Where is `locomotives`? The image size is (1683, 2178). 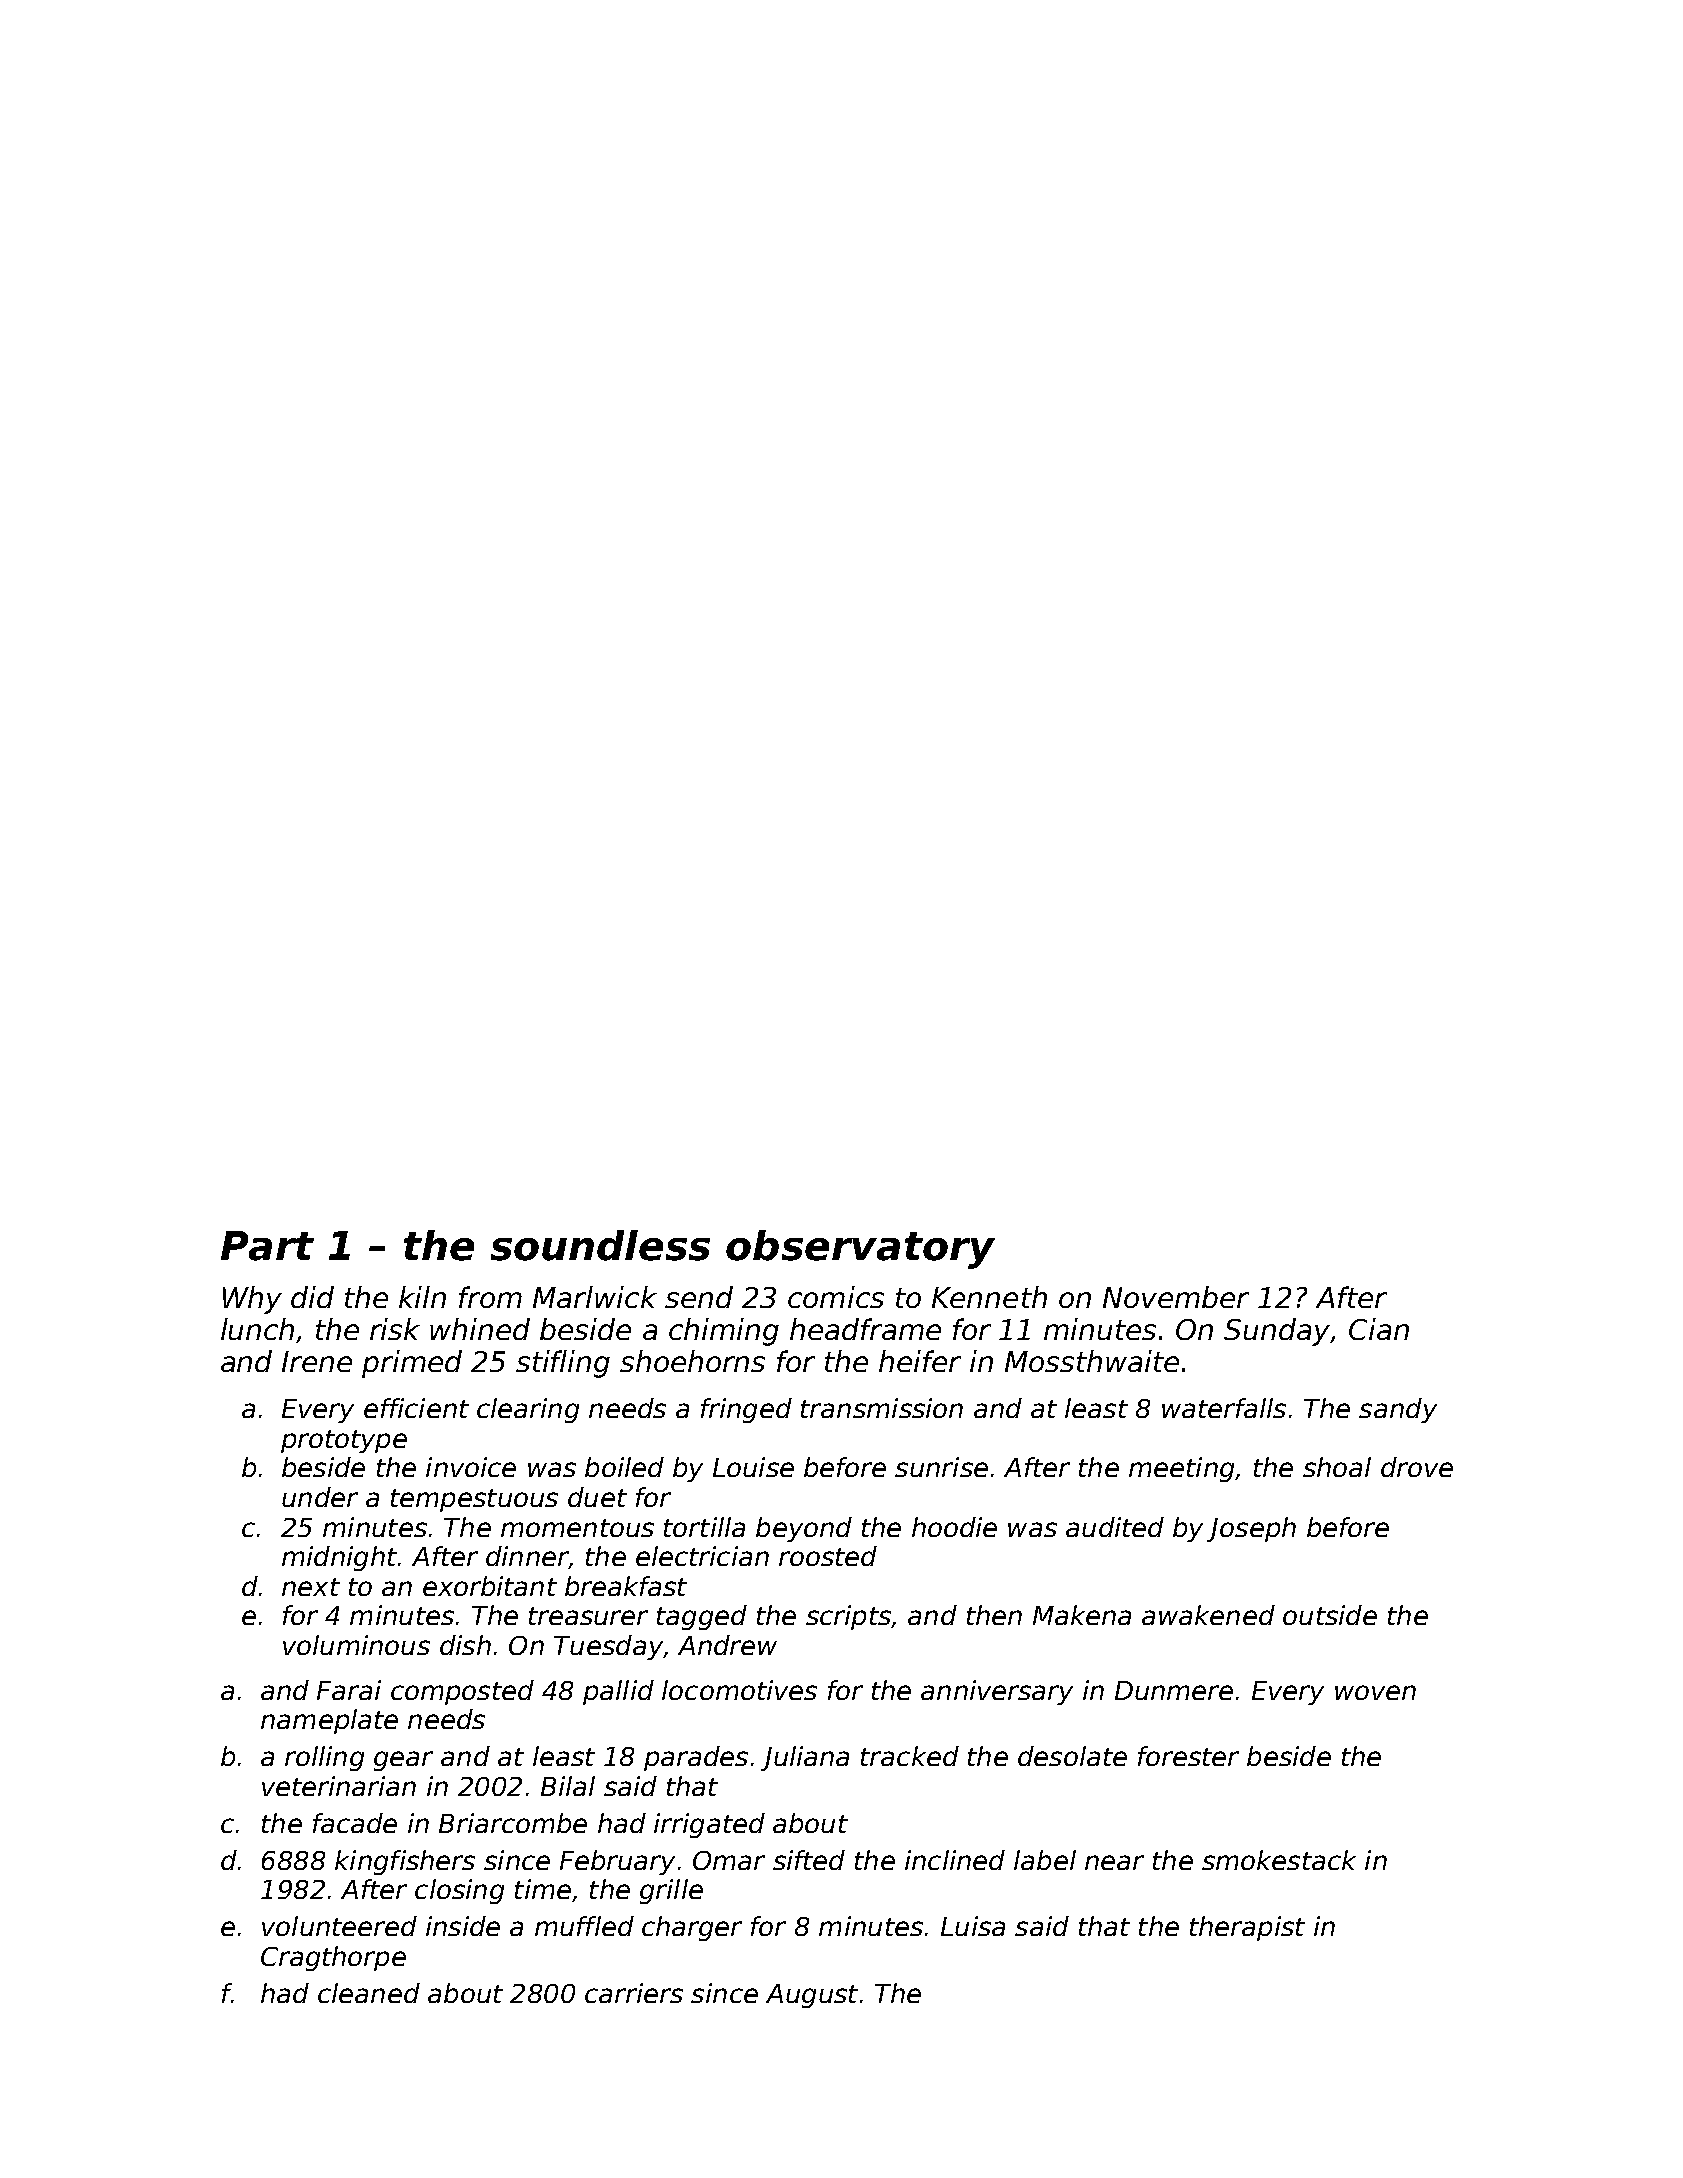 locomotives is located at coordinates (739, 1690).
